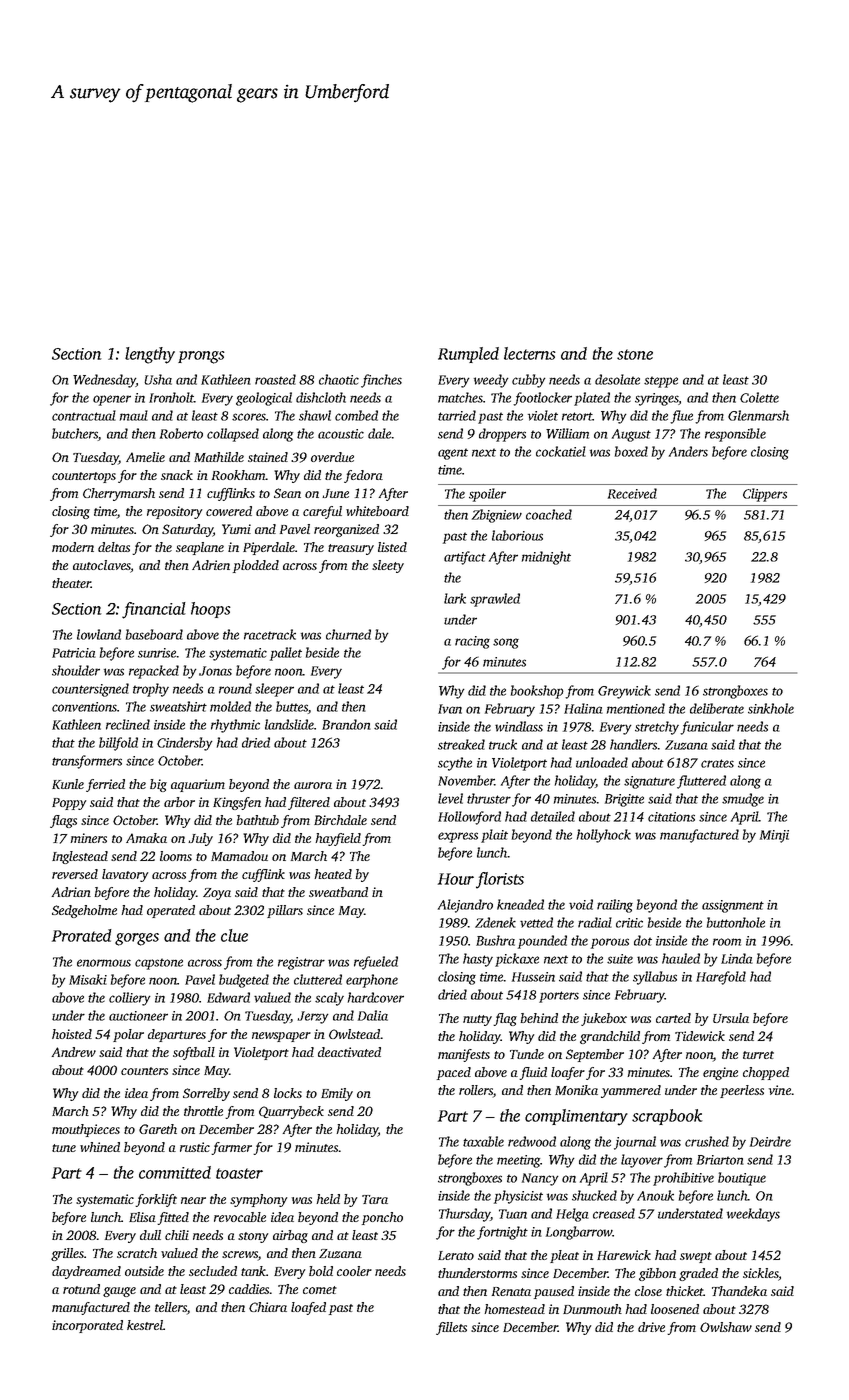 The height and width of the document is (1400, 849). Describe the element at coordinates (469, 818) in the document. I see `Hollowford` at that location.
